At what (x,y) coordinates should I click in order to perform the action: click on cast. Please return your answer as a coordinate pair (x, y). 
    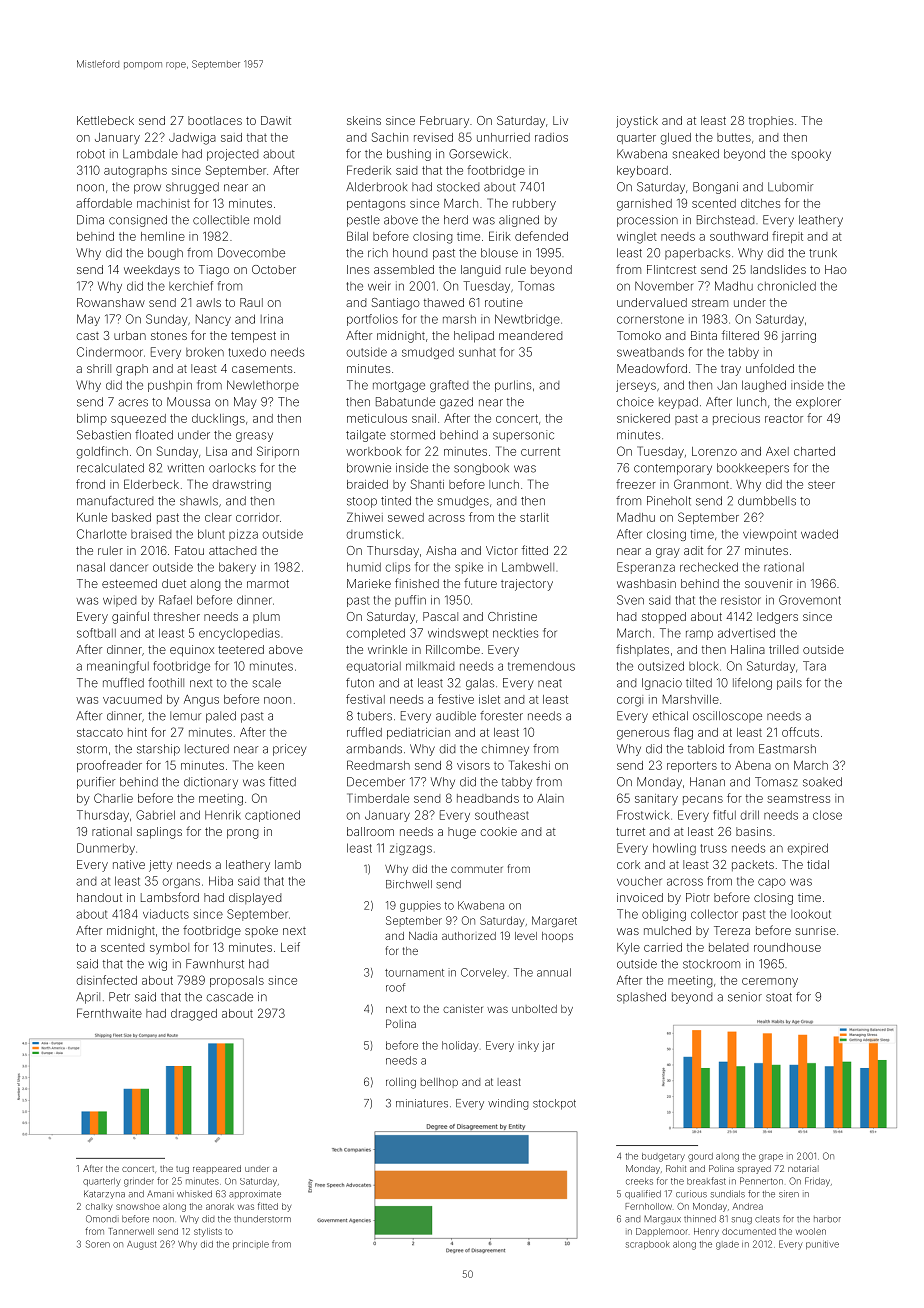
    Looking at the image, I should click on (87, 336).
